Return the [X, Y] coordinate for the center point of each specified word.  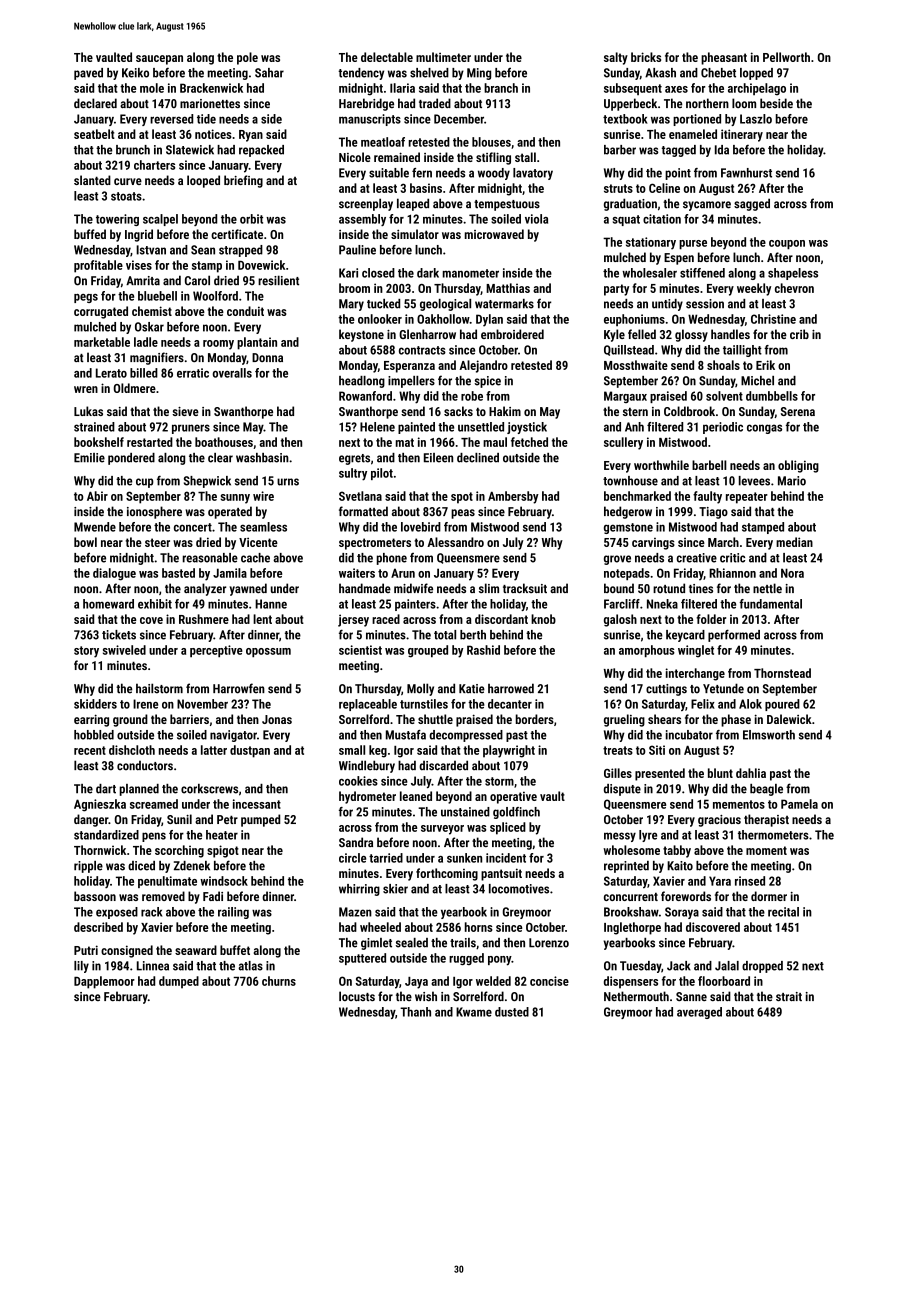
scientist [360, 650]
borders [535, 719]
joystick [527, 428]
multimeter [443, 57]
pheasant [724, 58]
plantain [257, 343]
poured [782, 705]
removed [163, 896]
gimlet [376, 944]
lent [262, 619]
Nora [792, 573]
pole [247, 58]
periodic [723, 428]
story [86, 652]
